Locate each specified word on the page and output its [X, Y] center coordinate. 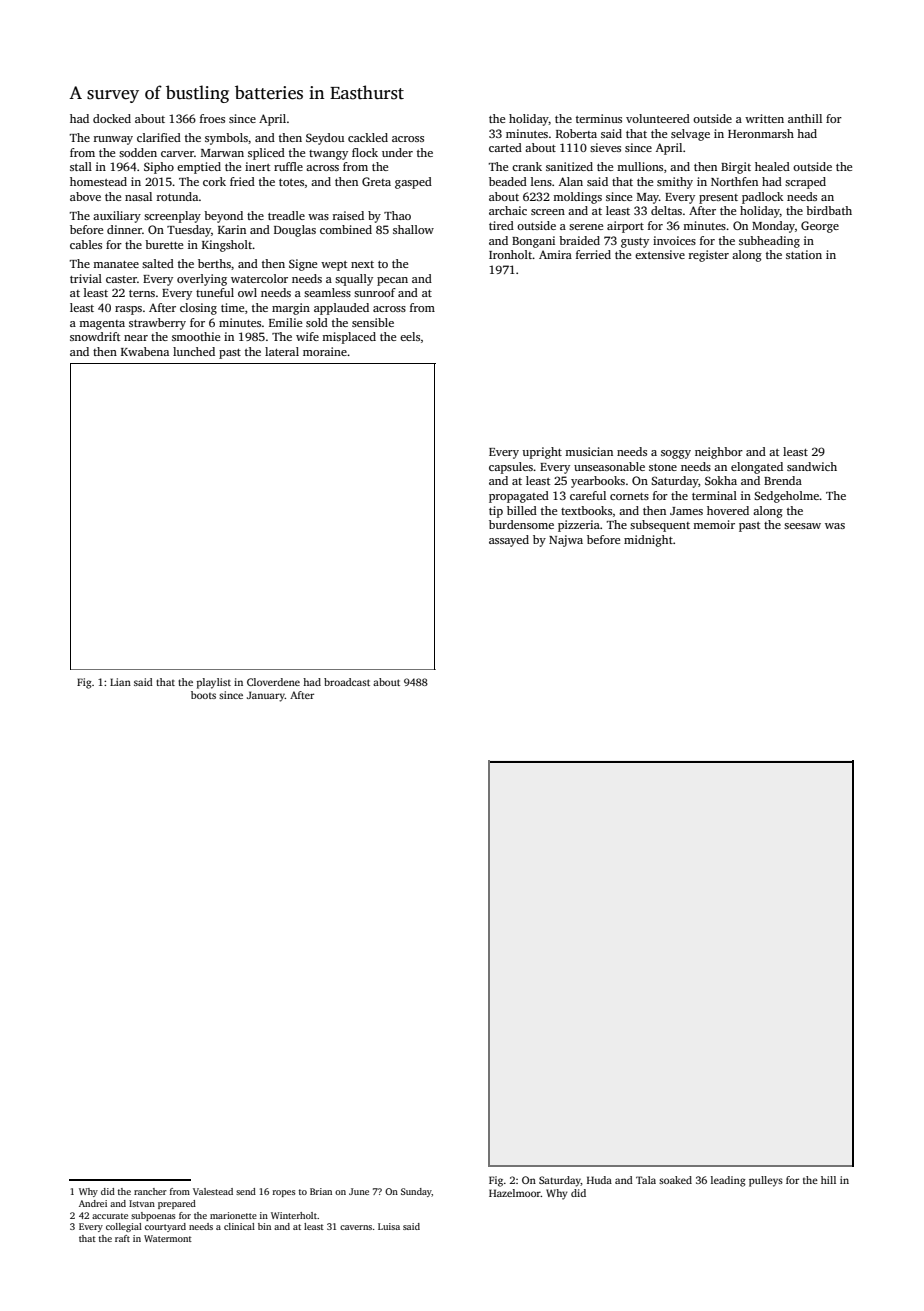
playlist [214, 683]
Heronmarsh [761, 133]
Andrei [93, 1203]
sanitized [569, 166]
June [359, 1191]
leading [728, 1181]
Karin [232, 229]
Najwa [566, 541]
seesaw [802, 526]
